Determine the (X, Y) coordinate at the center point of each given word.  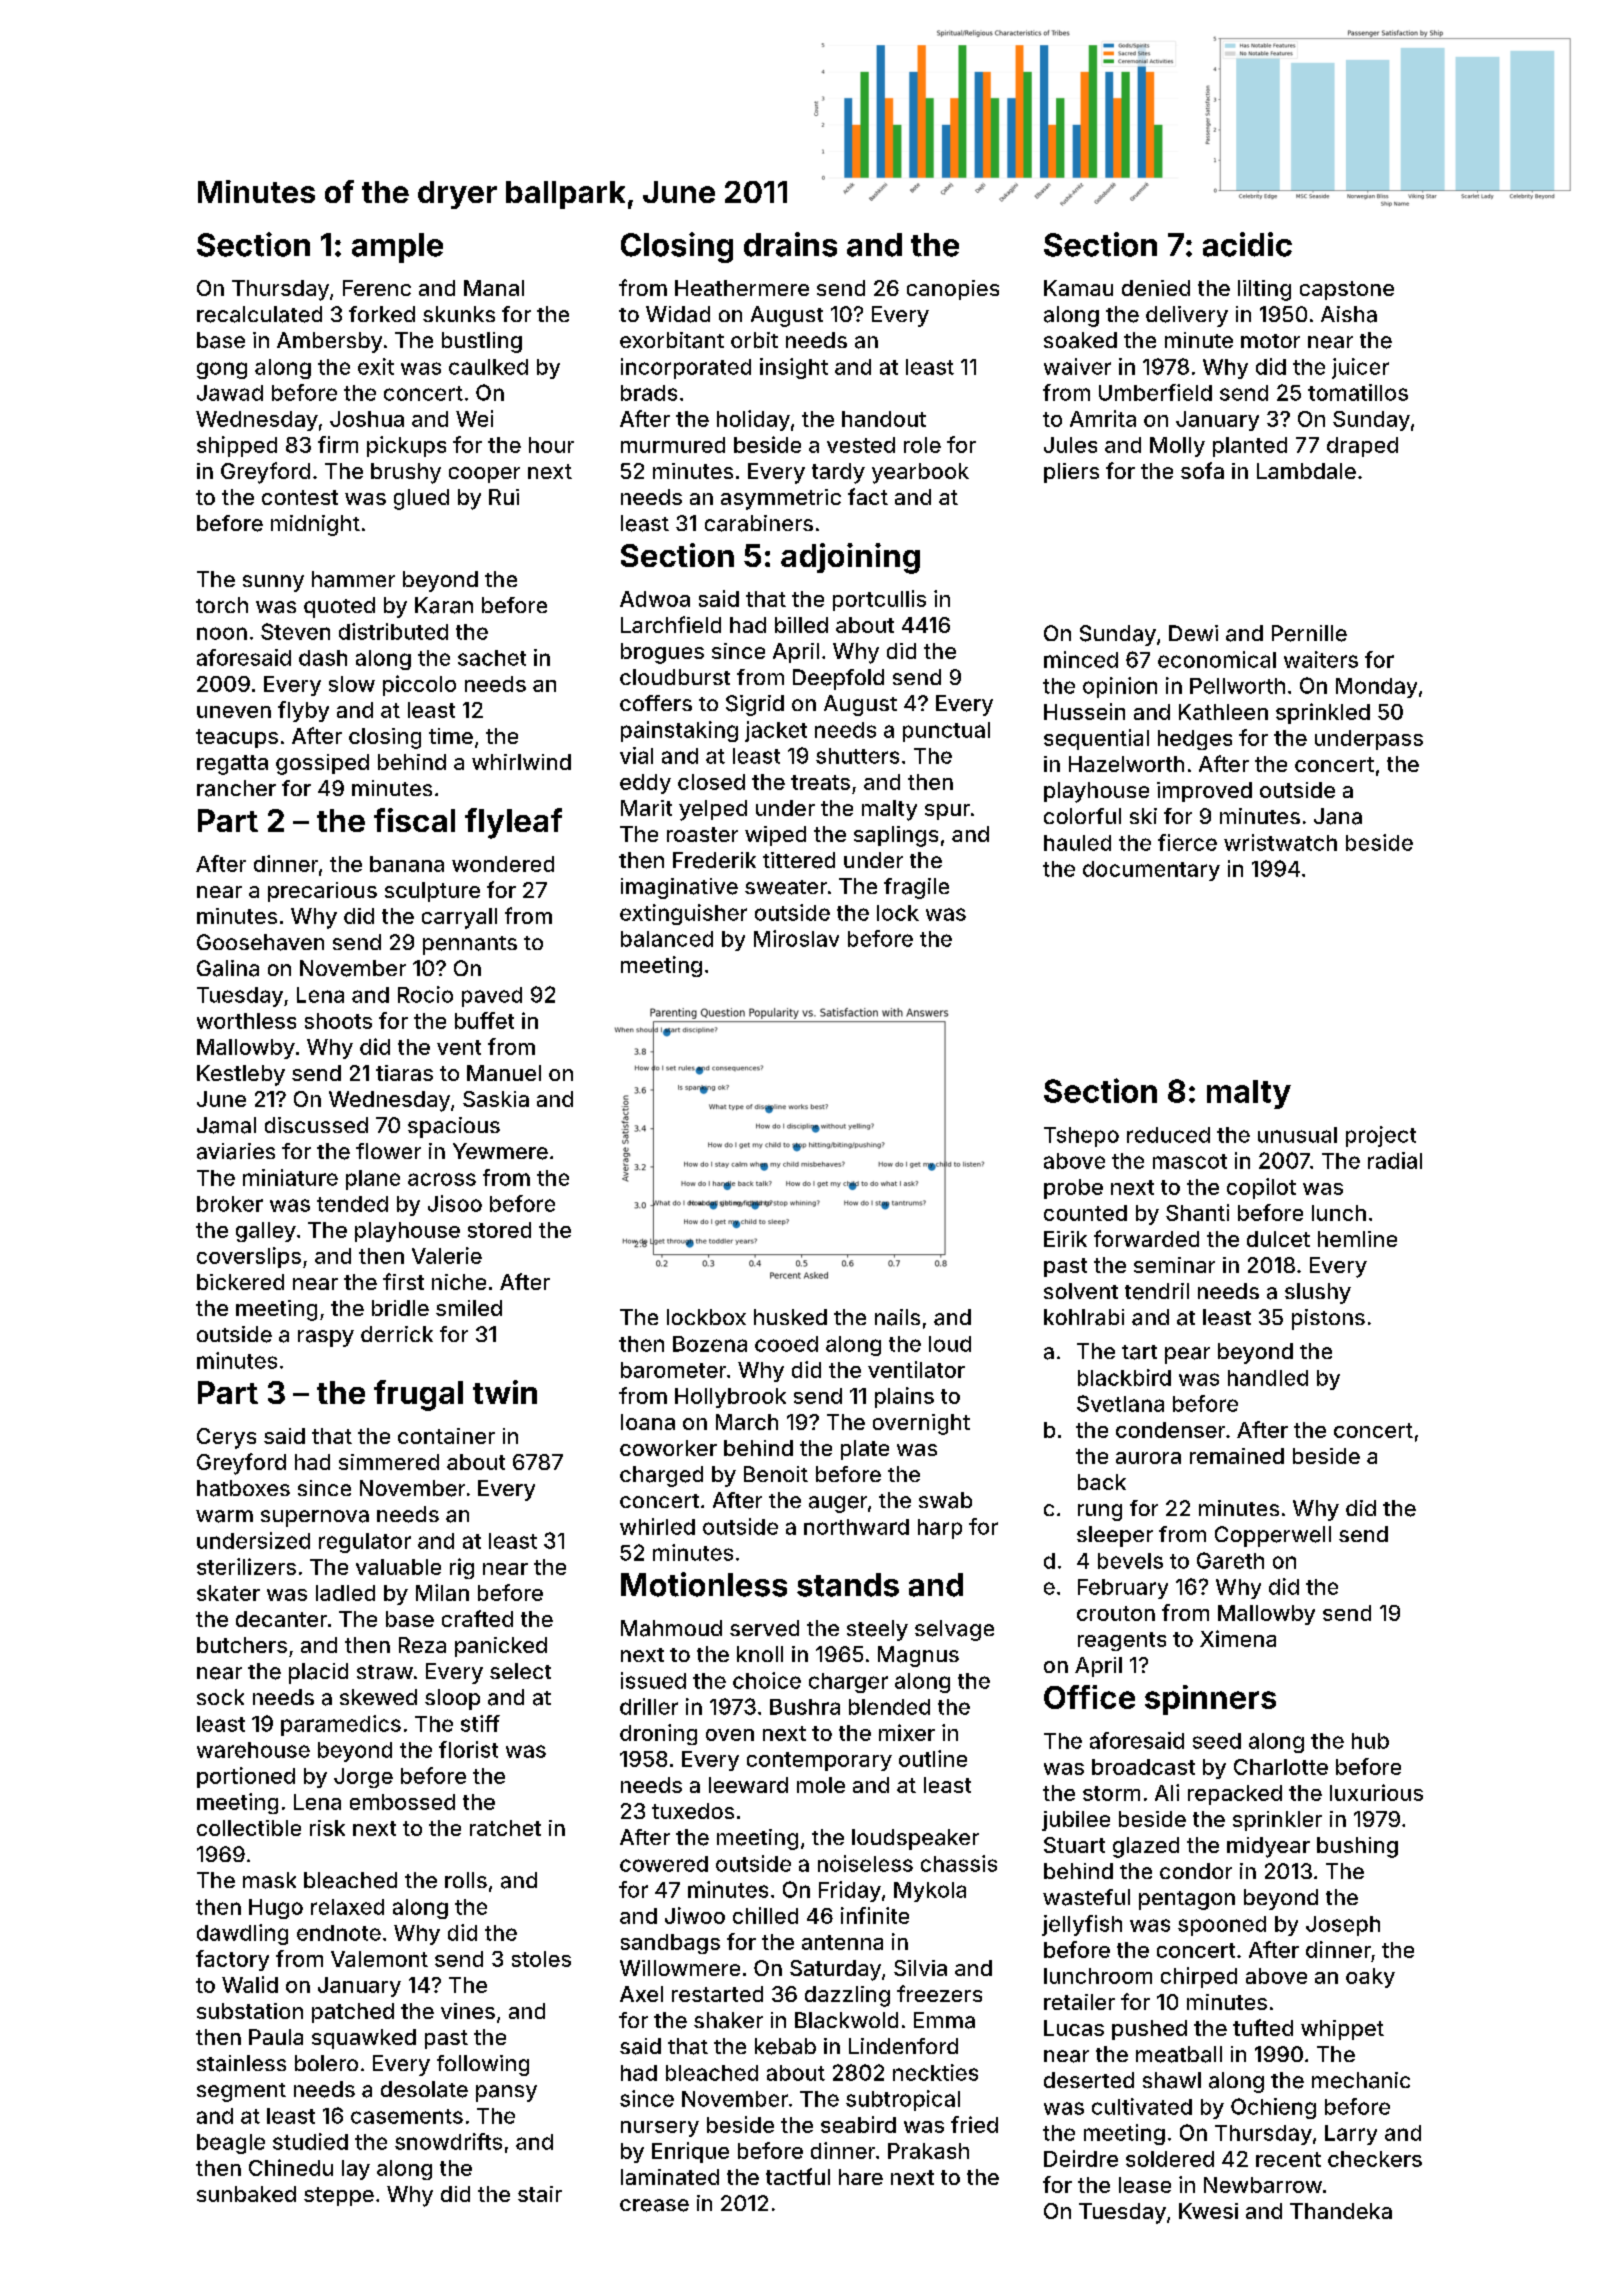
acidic (1247, 244)
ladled (345, 1593)
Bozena (710, 1344)
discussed (316, 1125)
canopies (953, 290)
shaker (728, 2020)
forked (382, 314)
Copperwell (1273, 1536)
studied (310, 2141)
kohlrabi (1084, 1317)
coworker (668, 1448)
